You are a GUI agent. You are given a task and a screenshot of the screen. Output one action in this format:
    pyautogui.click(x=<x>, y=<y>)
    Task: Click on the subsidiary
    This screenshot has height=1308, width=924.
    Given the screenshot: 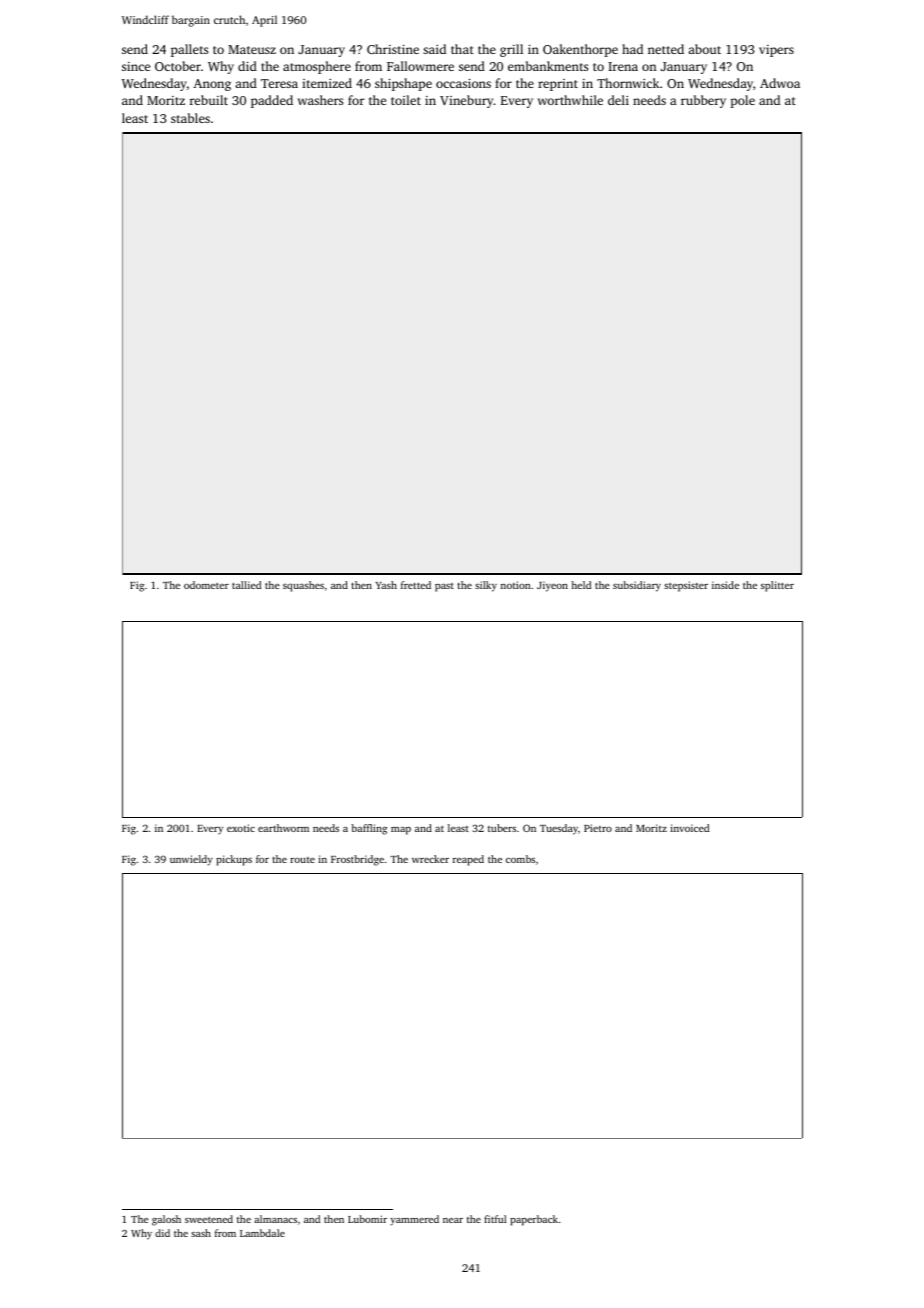 What is the action you would take?
    pyautogui.click(x=637, y=586)
